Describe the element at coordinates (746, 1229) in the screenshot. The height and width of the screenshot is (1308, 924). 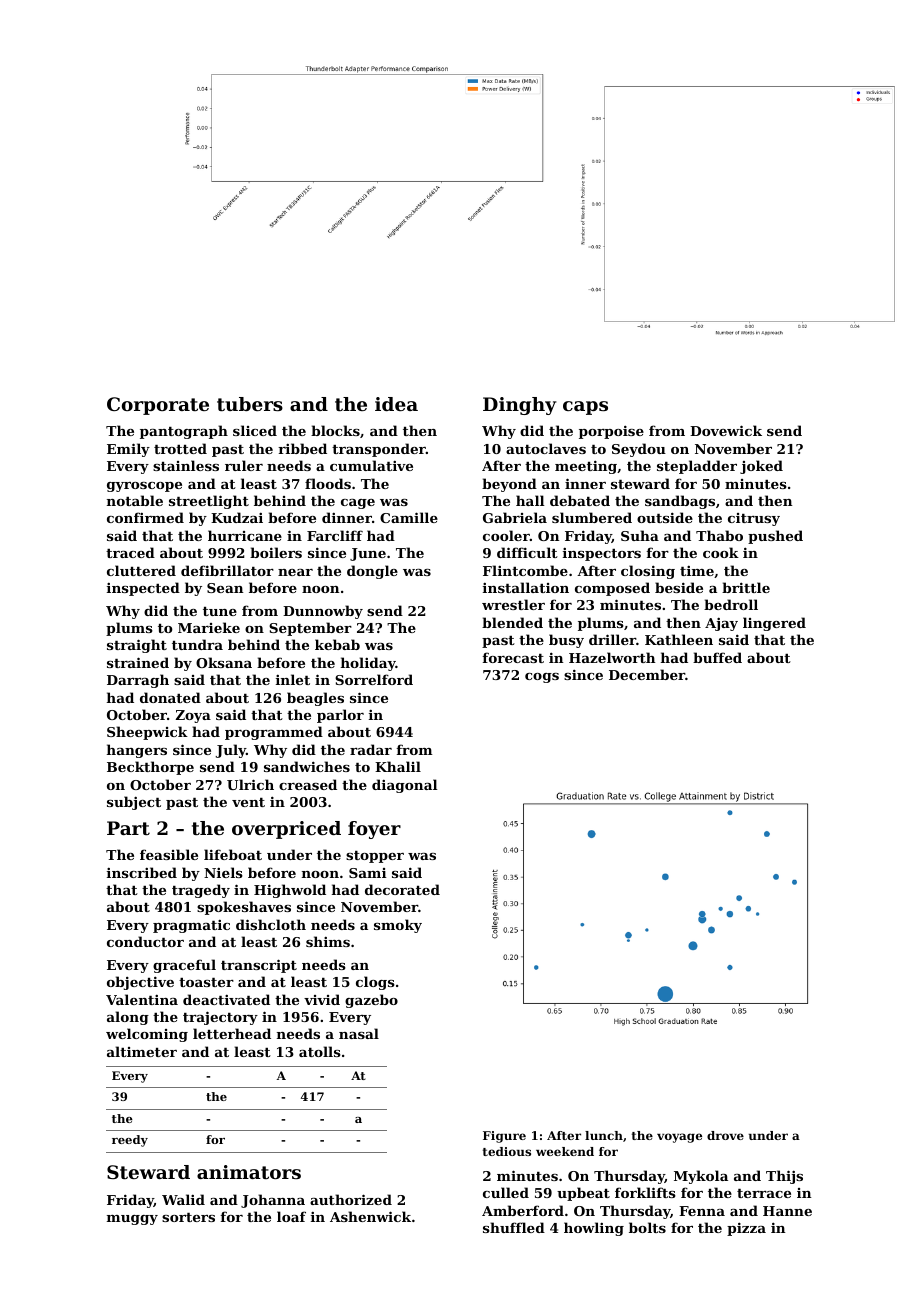
I see `pizza` at that location.
